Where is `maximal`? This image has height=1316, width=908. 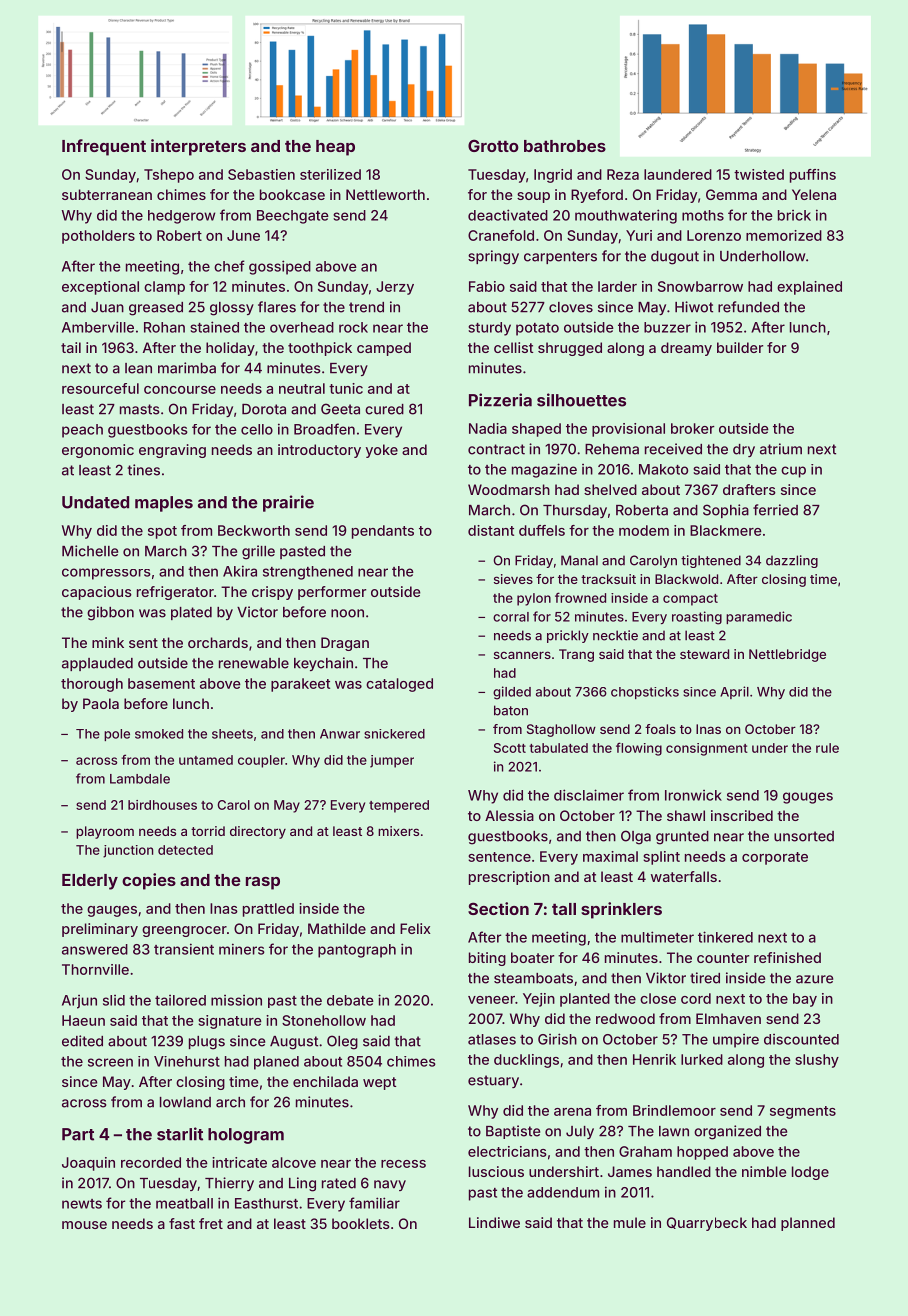 maximal is located at coordinates (610, 856).
